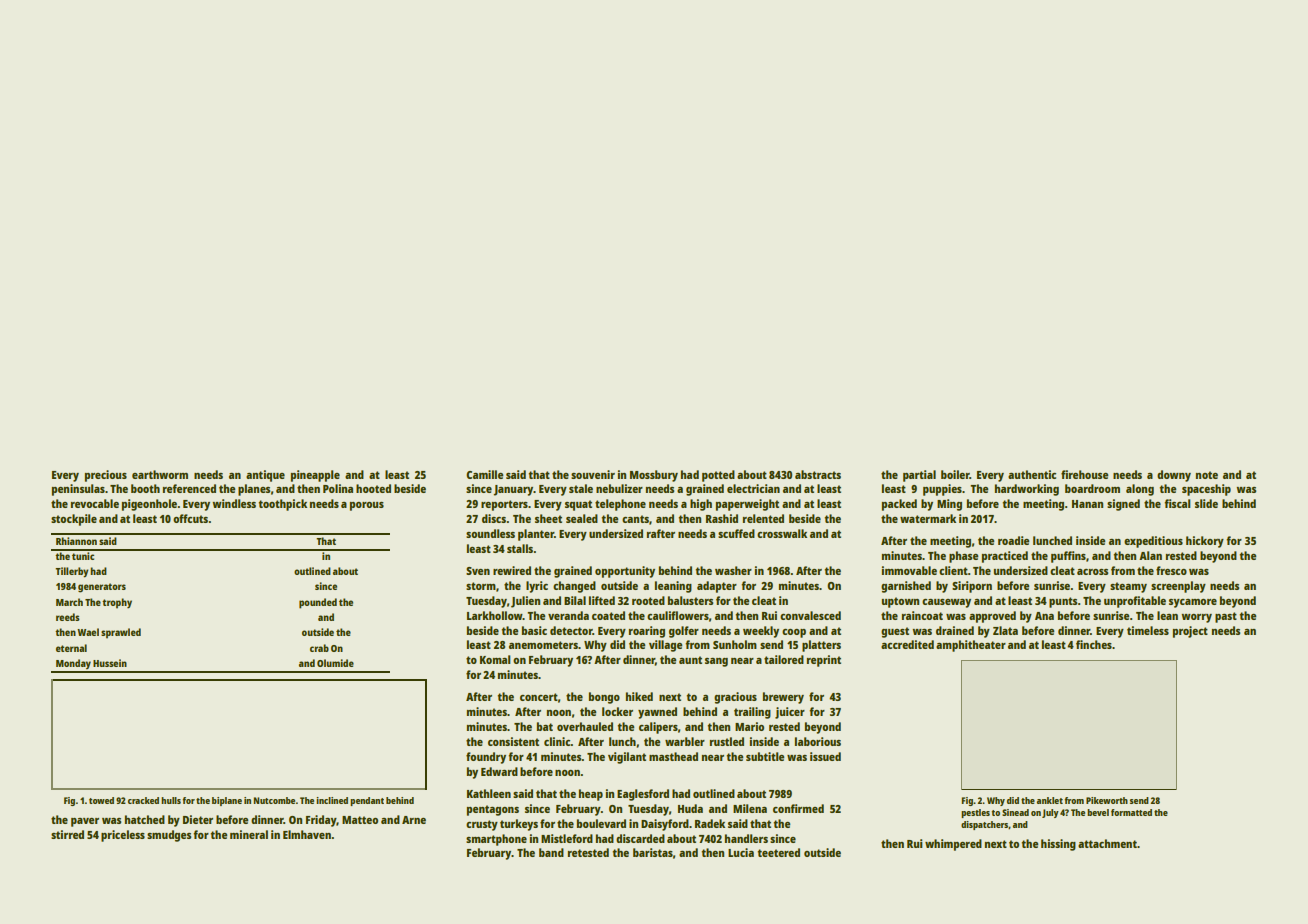 The height and width of the screenshot is (924, 1308). What do you see at coordinates (752, 713) in the screenshot?
I see `trailing` at bounding box center [752, 713].
